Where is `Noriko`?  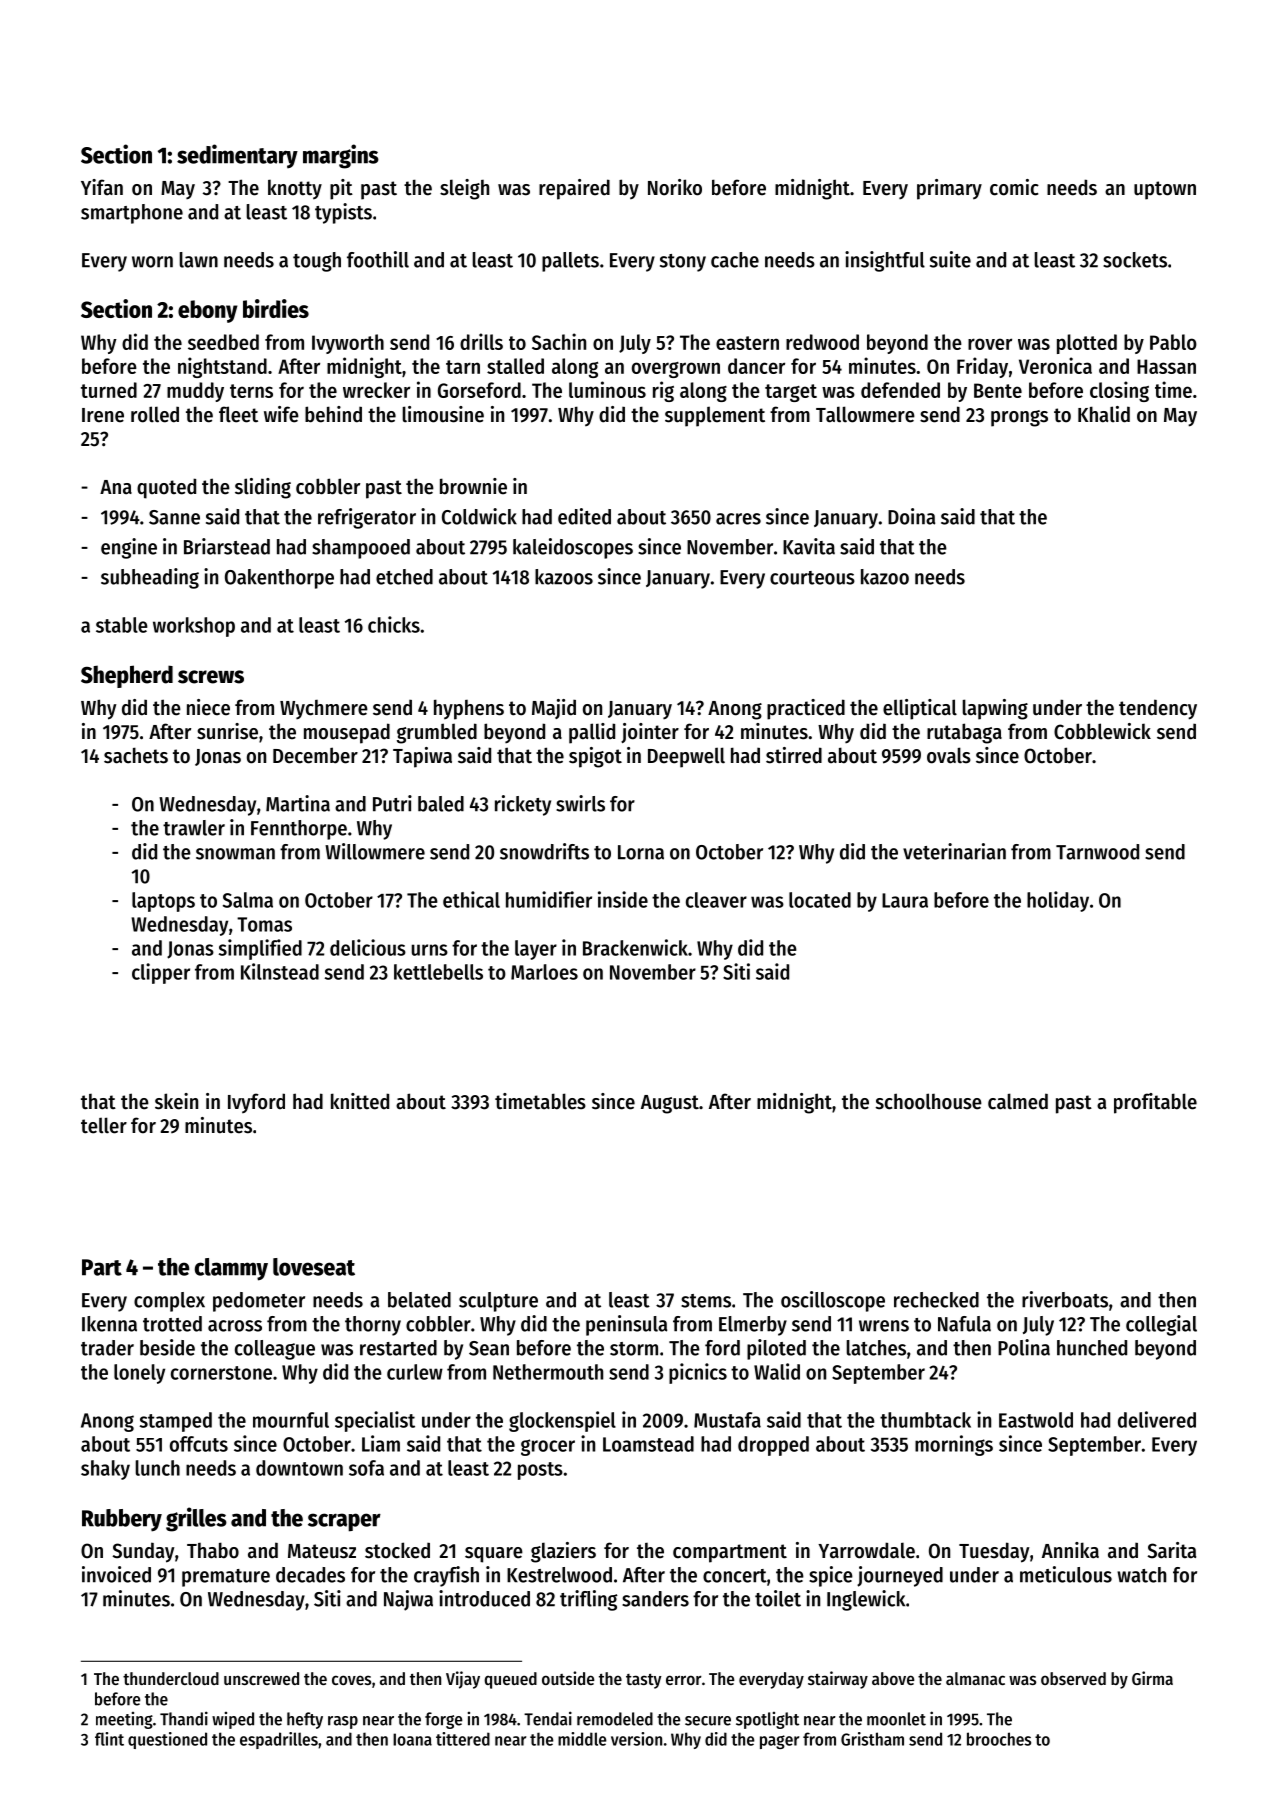 Noriko is located at coordinates (675, 187).
